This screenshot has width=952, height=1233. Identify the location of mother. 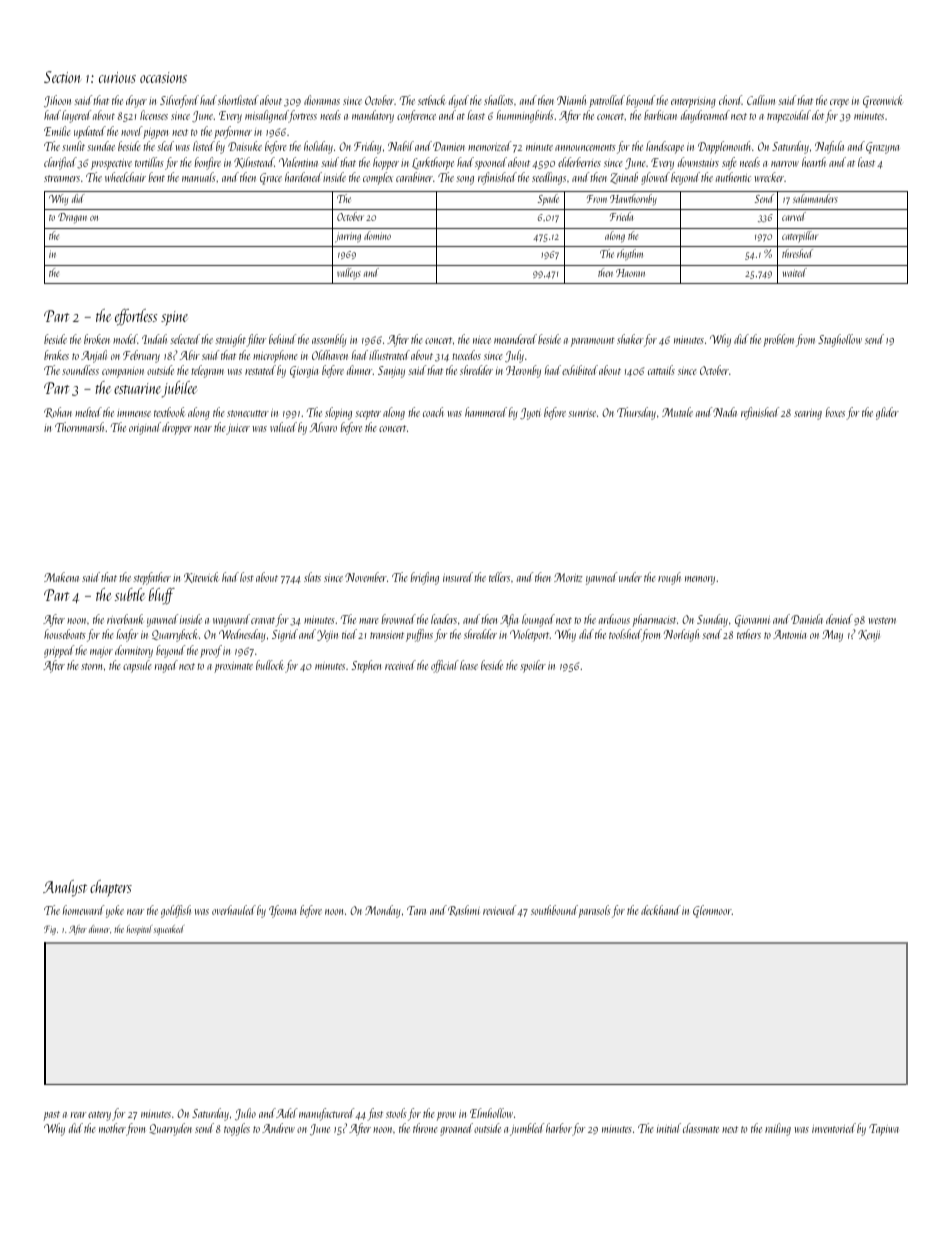
(112, 1128).
